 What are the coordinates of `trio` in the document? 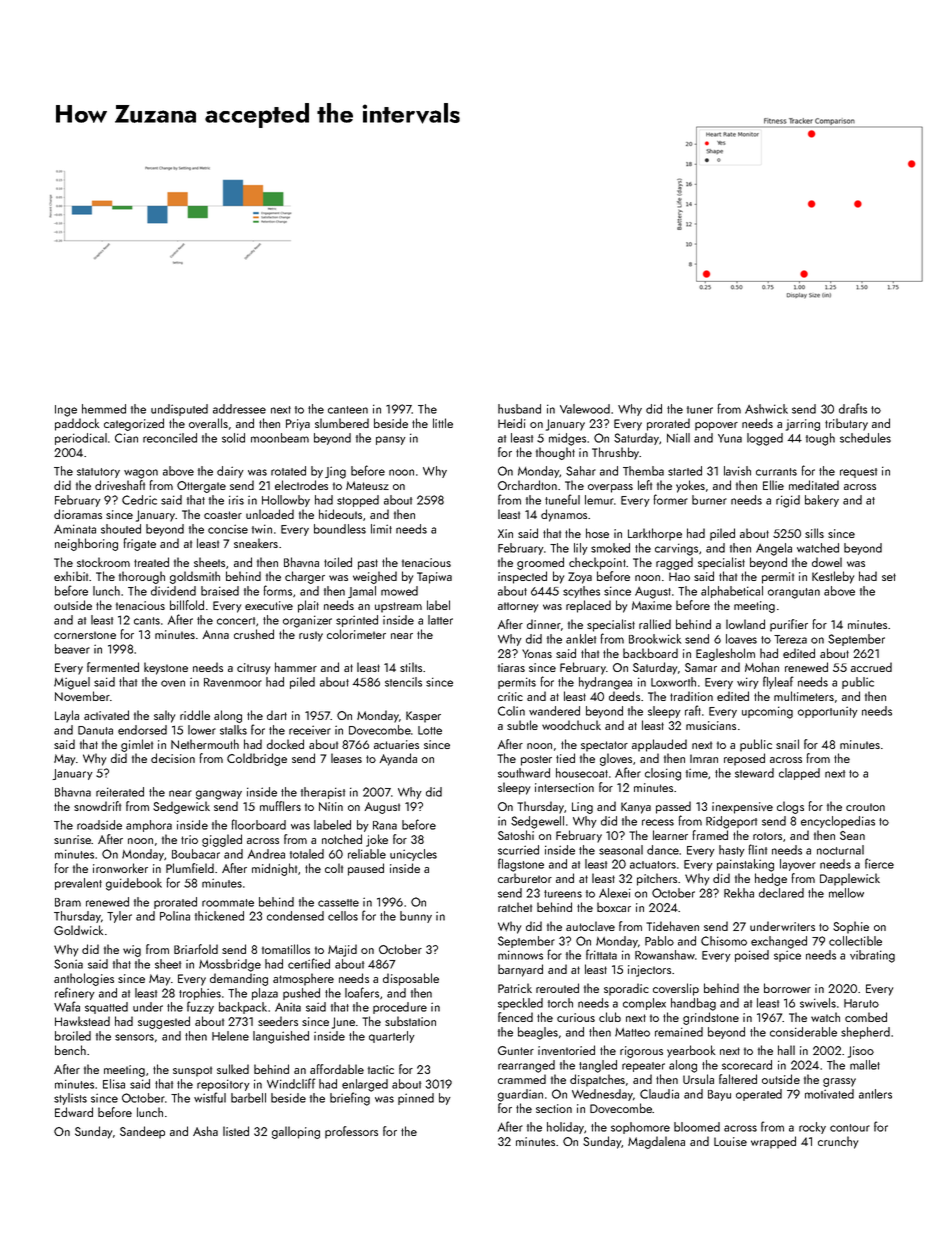 It's located at (189, 839).
